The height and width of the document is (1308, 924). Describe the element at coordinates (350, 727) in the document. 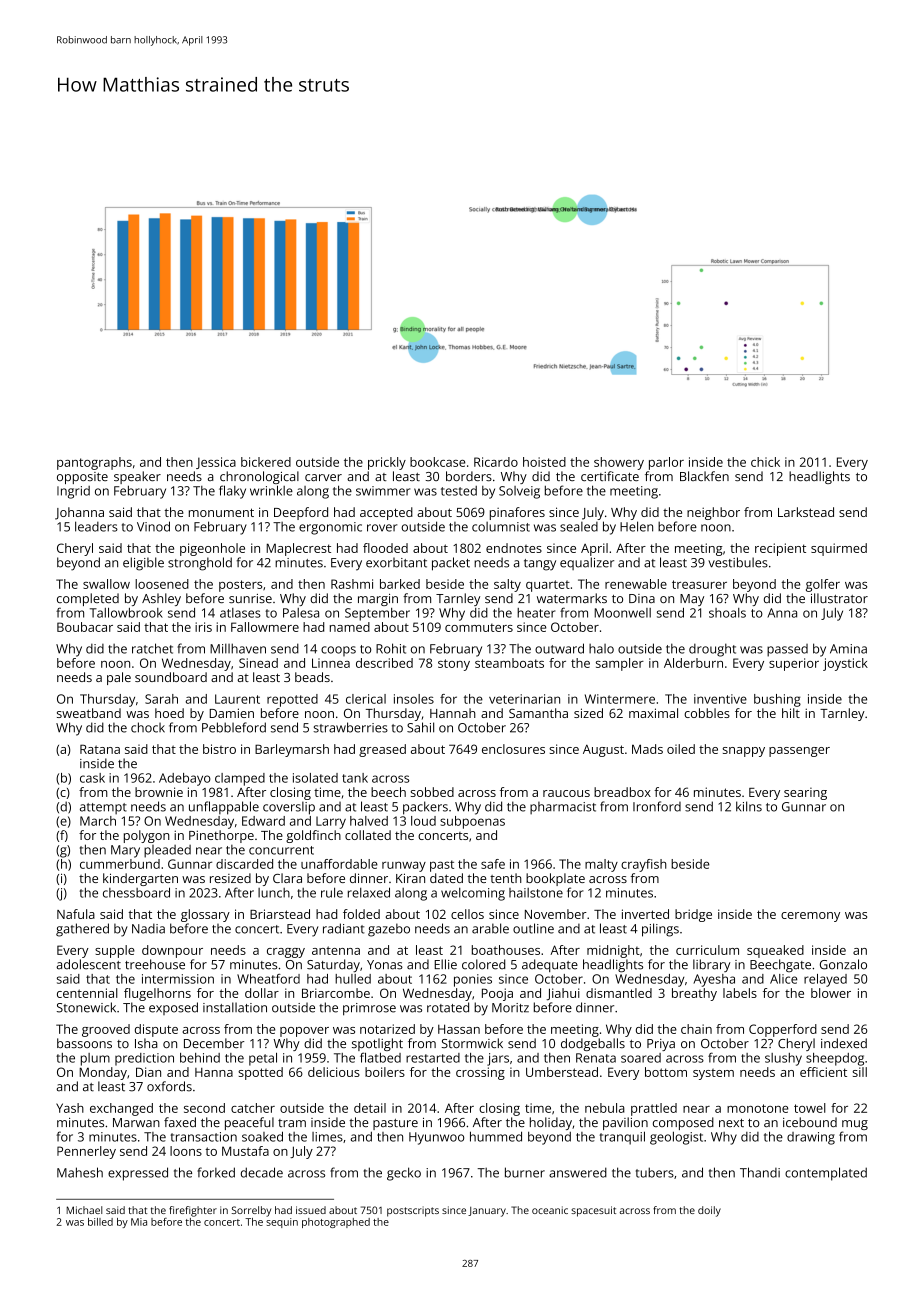

I see `strawberries` at that location.
